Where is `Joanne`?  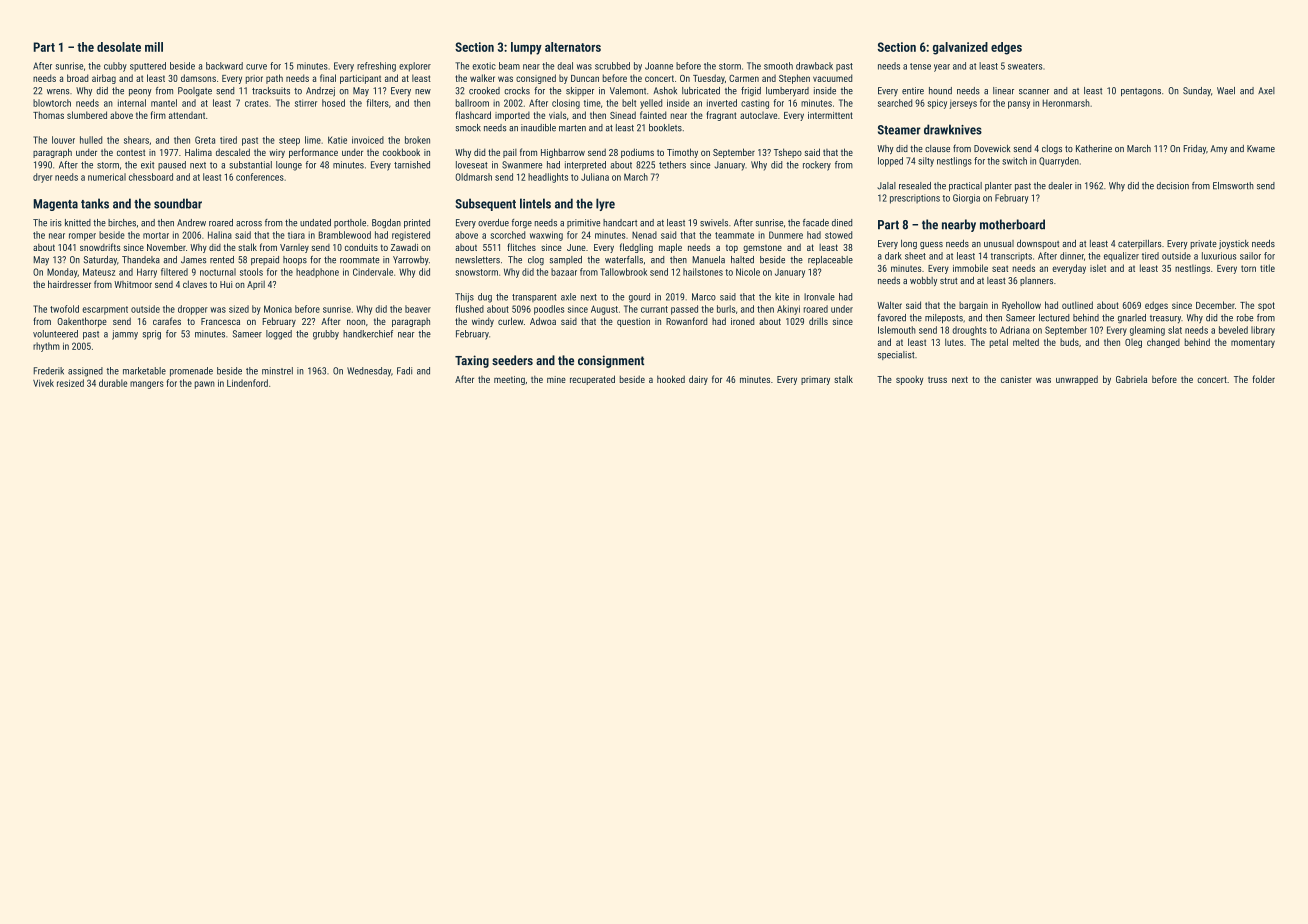
Joanne is located at coordinates (659, 66).
